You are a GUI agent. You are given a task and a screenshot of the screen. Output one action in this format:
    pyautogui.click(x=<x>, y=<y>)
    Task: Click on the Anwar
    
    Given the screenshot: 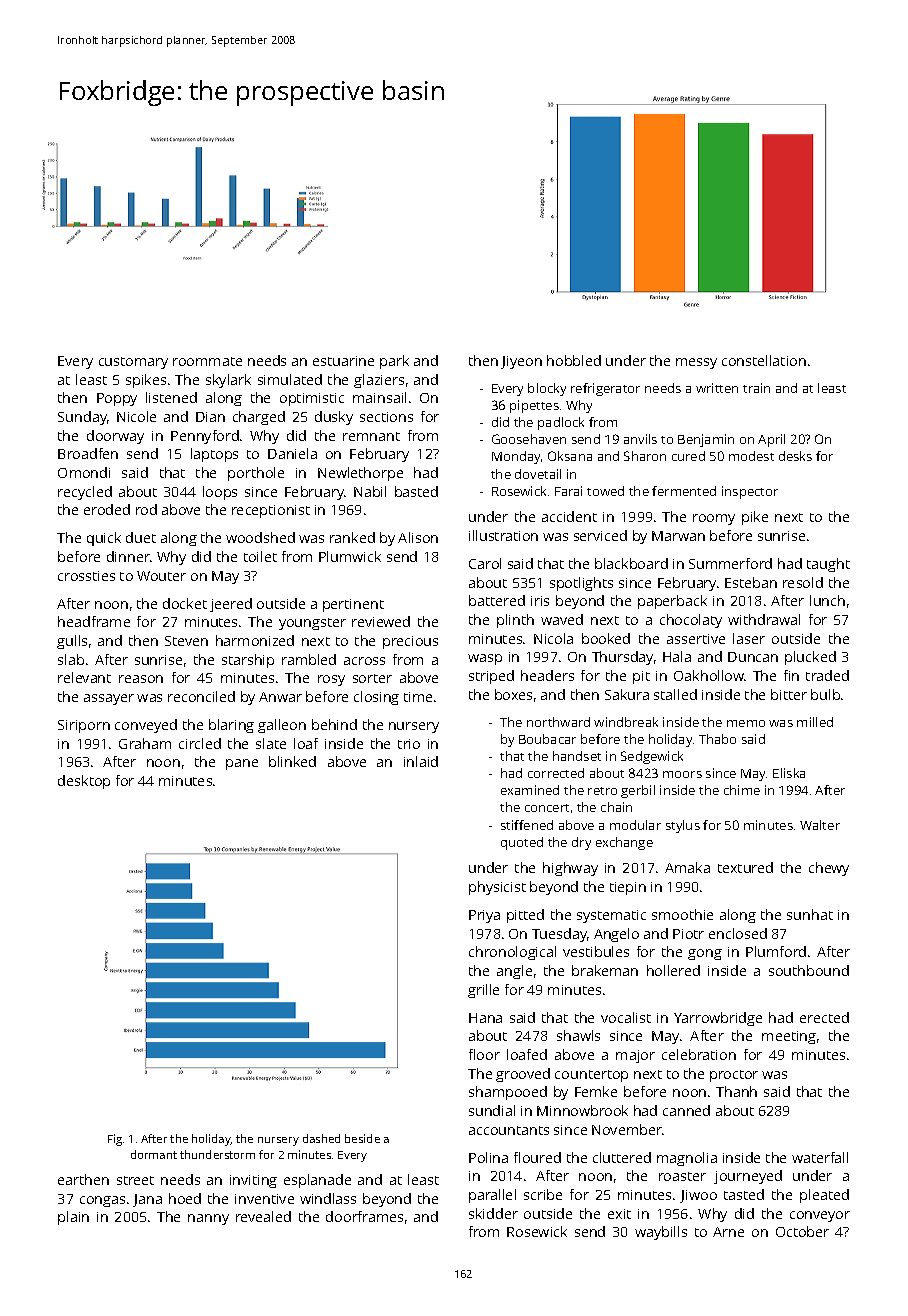 What is the action you would take?
    pyautogui.click(x=280, y=697)
